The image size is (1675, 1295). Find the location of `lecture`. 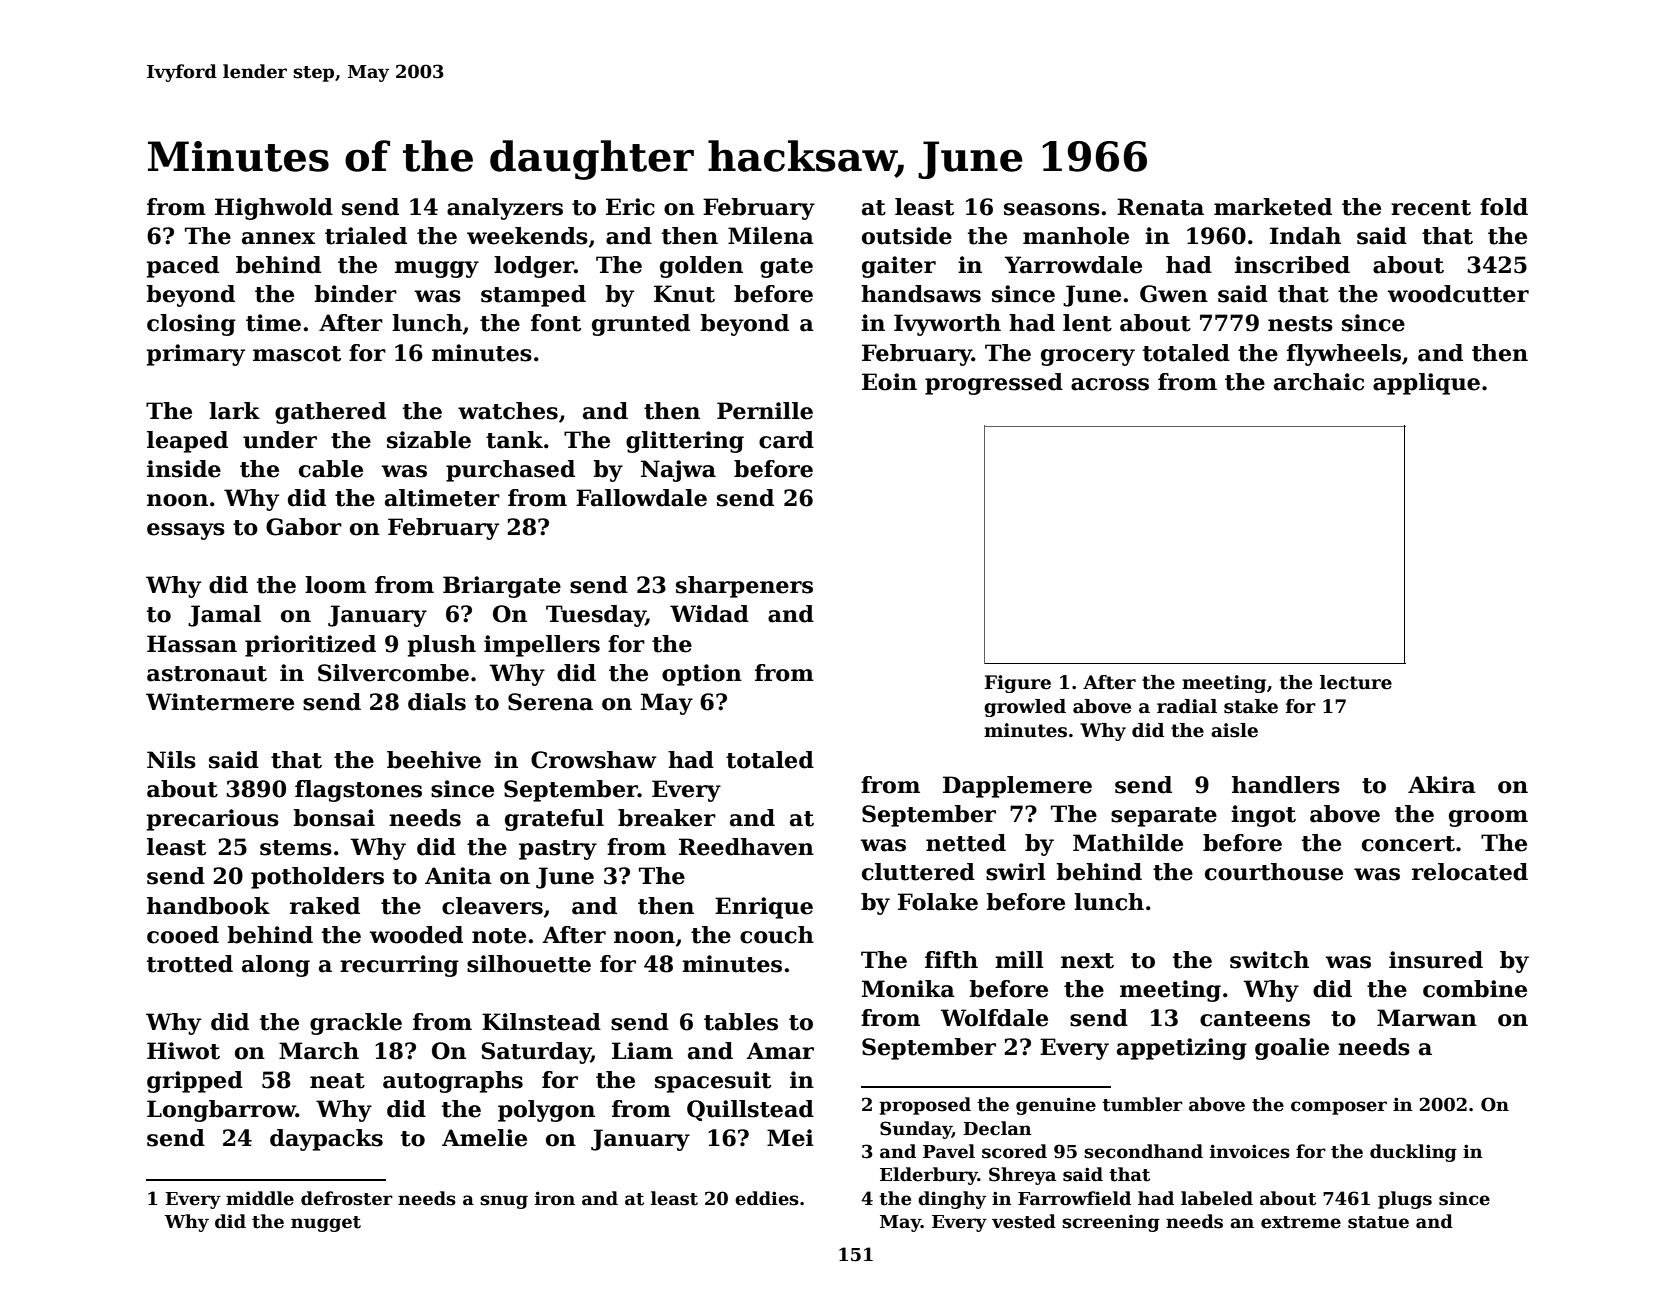

lecture is located at coordinates (1356, 682).
